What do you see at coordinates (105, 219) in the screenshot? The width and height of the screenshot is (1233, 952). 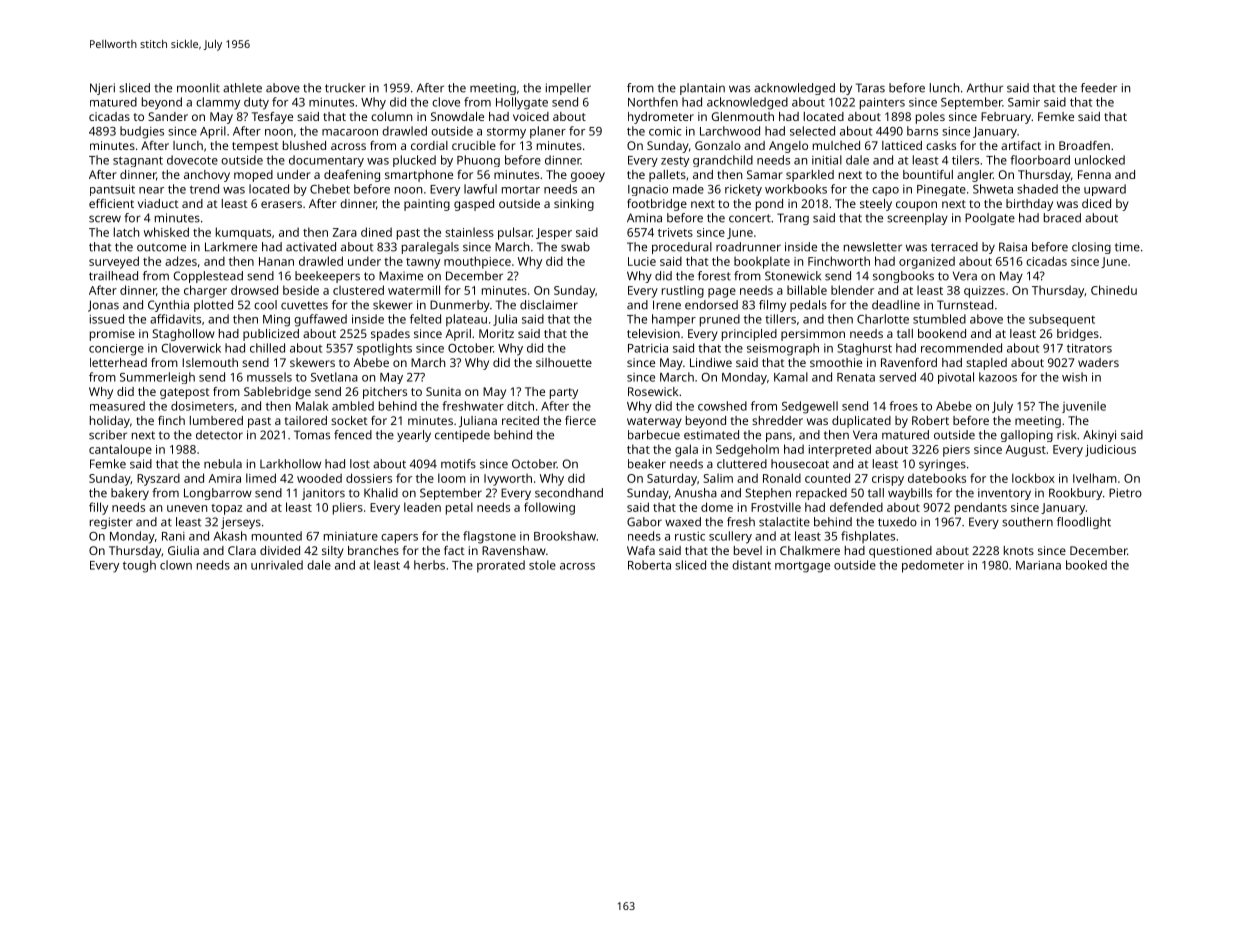 I see `screw` at bounding box center [105, 219].
